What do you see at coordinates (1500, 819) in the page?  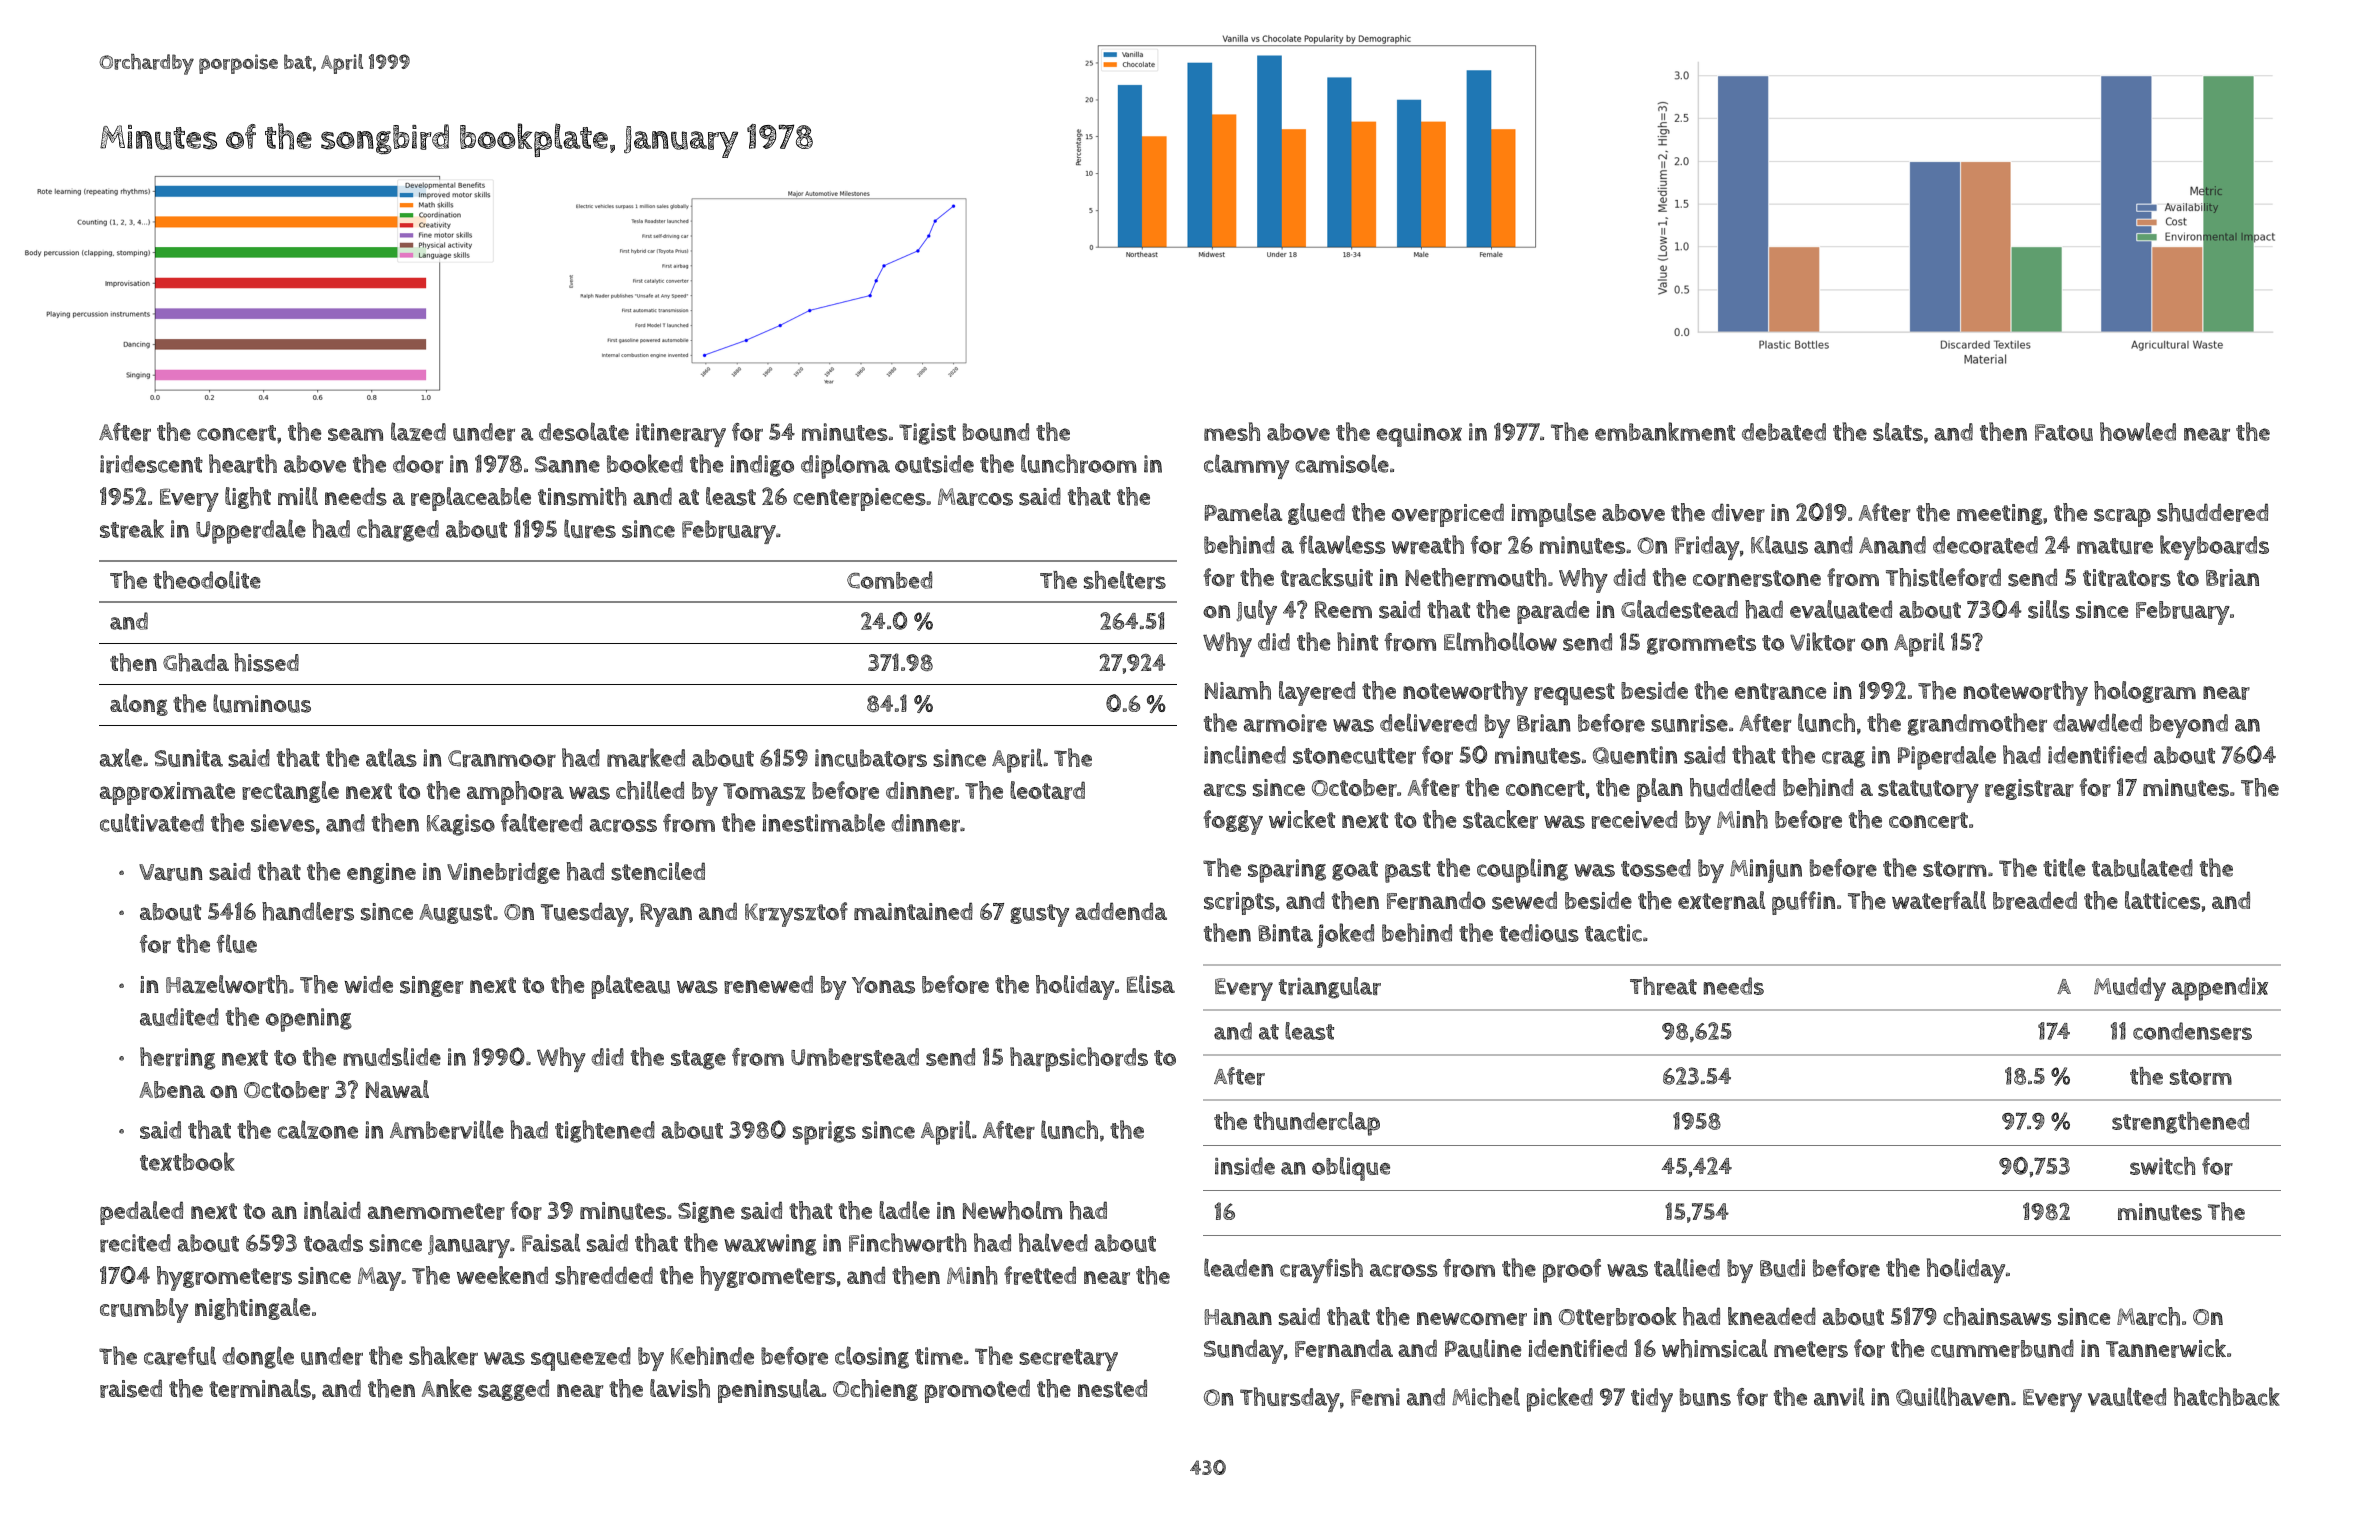 I see `stacker` at bounding box center [1500, 819].
